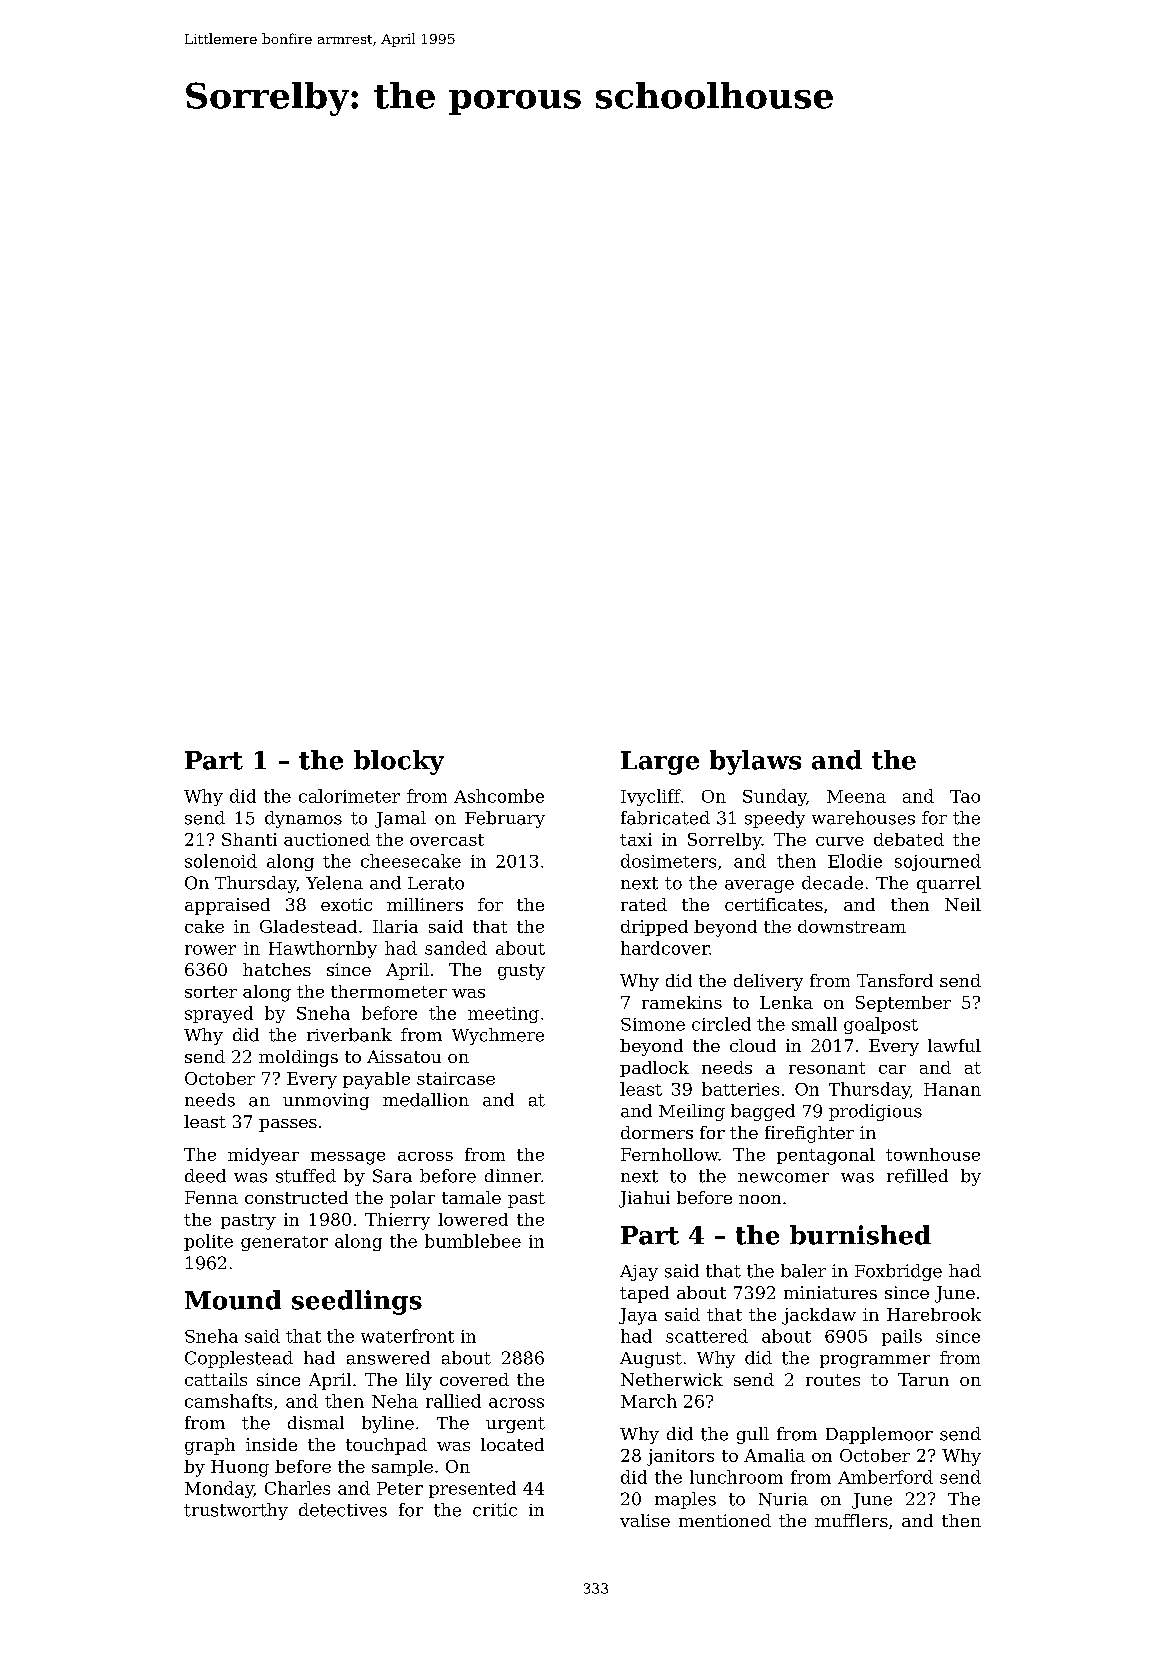 This image has height=1654, width=1165. Describe the element at coordinates (949, 884) in the image. I see `quarrel` at that location.
